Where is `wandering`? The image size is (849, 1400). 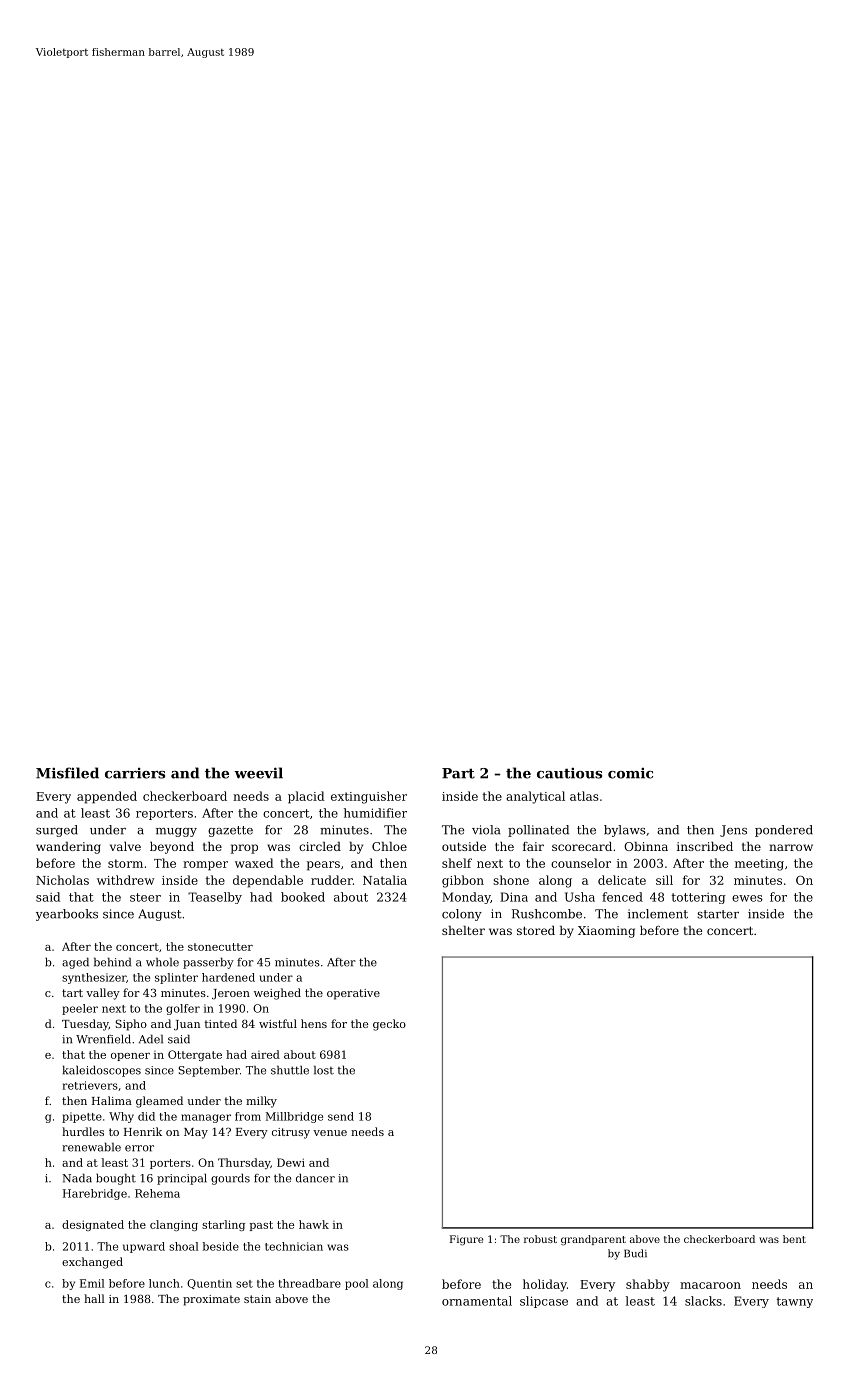
wandering is located at coordinates (68, 848).
